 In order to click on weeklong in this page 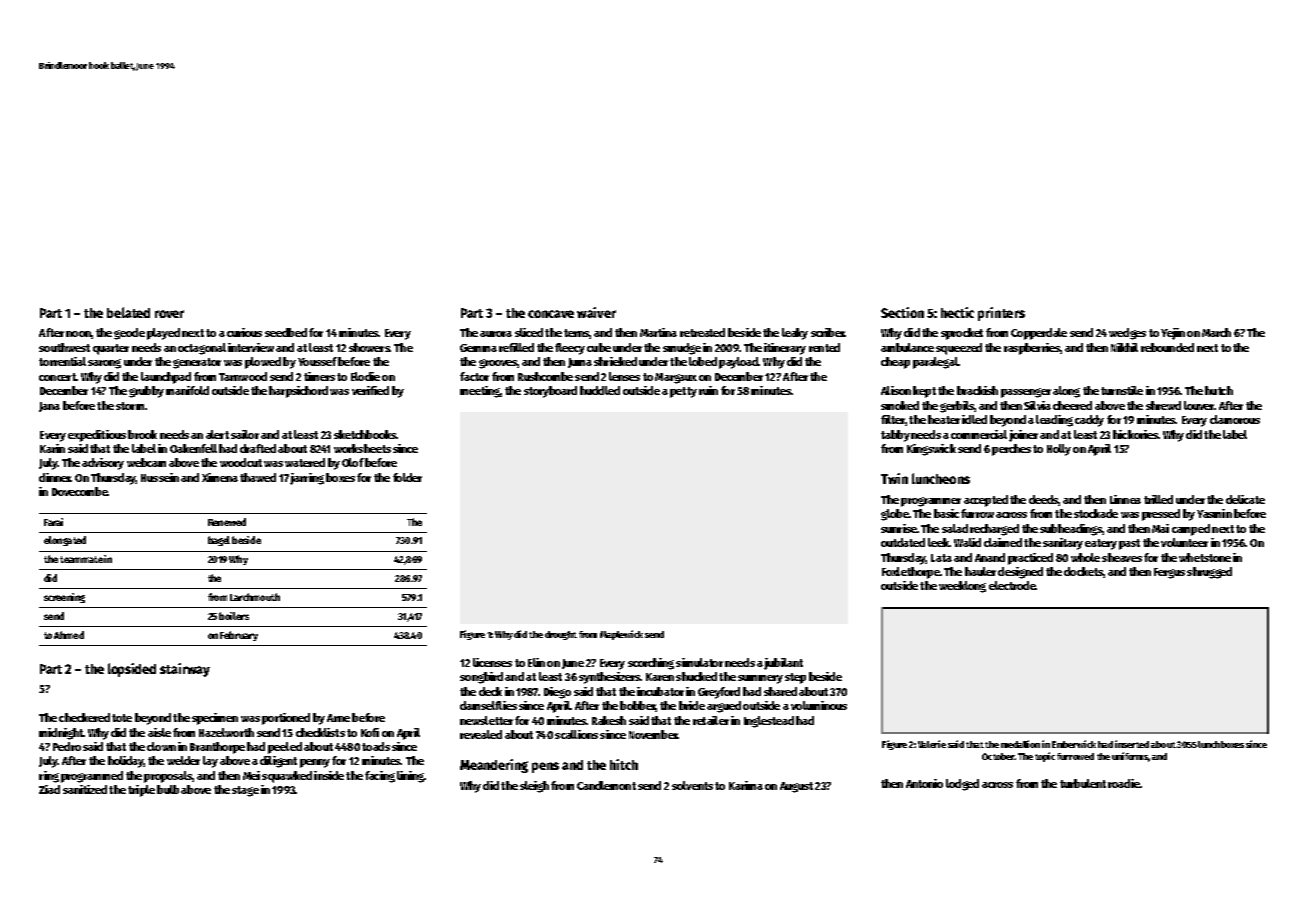, I will do `click(962, 587)`.
